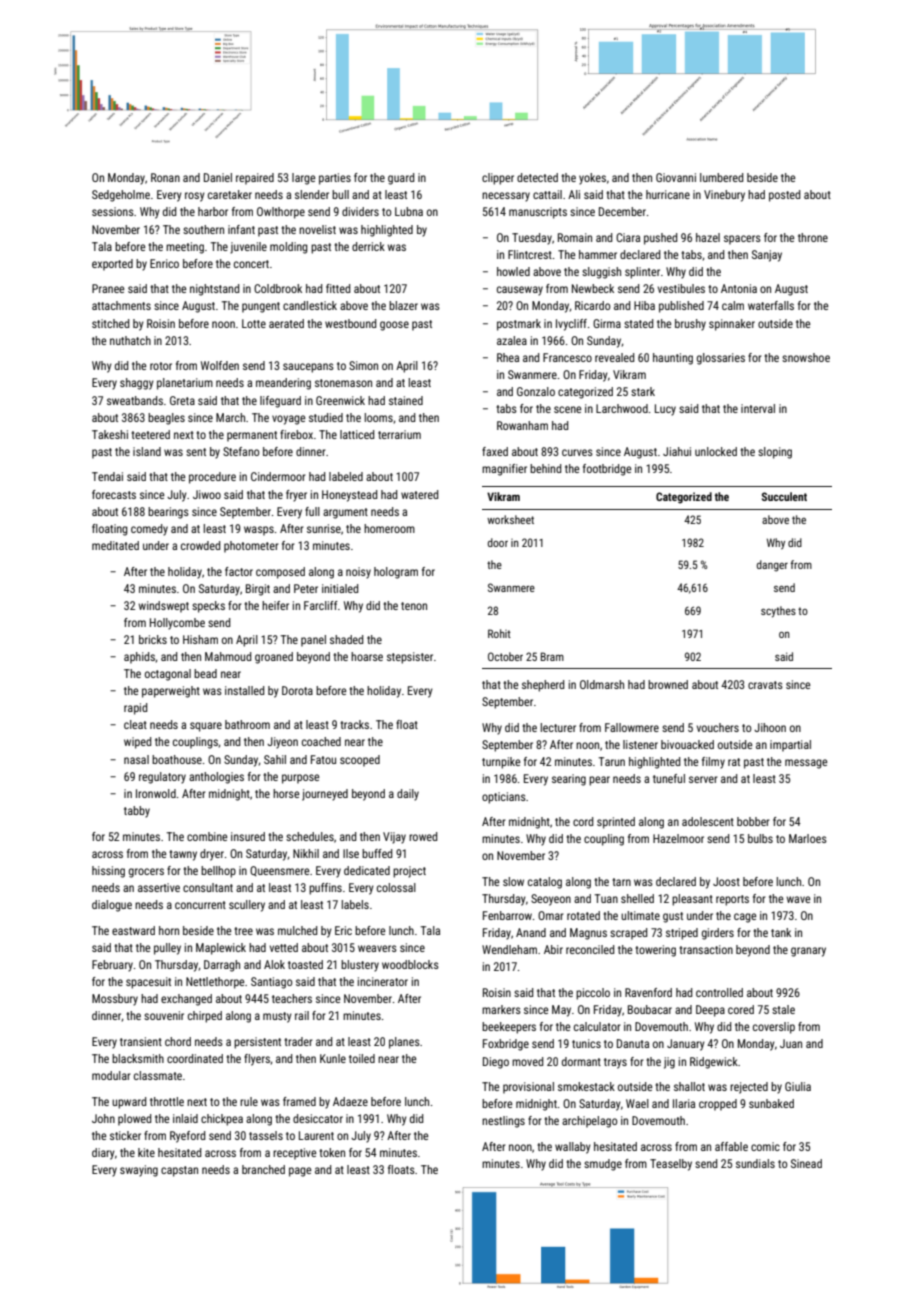 The image size is (924, 1308). What do you see at coordinates (200, 639) in the page?
I see `Hisham` at bounding box center [200, 639].
